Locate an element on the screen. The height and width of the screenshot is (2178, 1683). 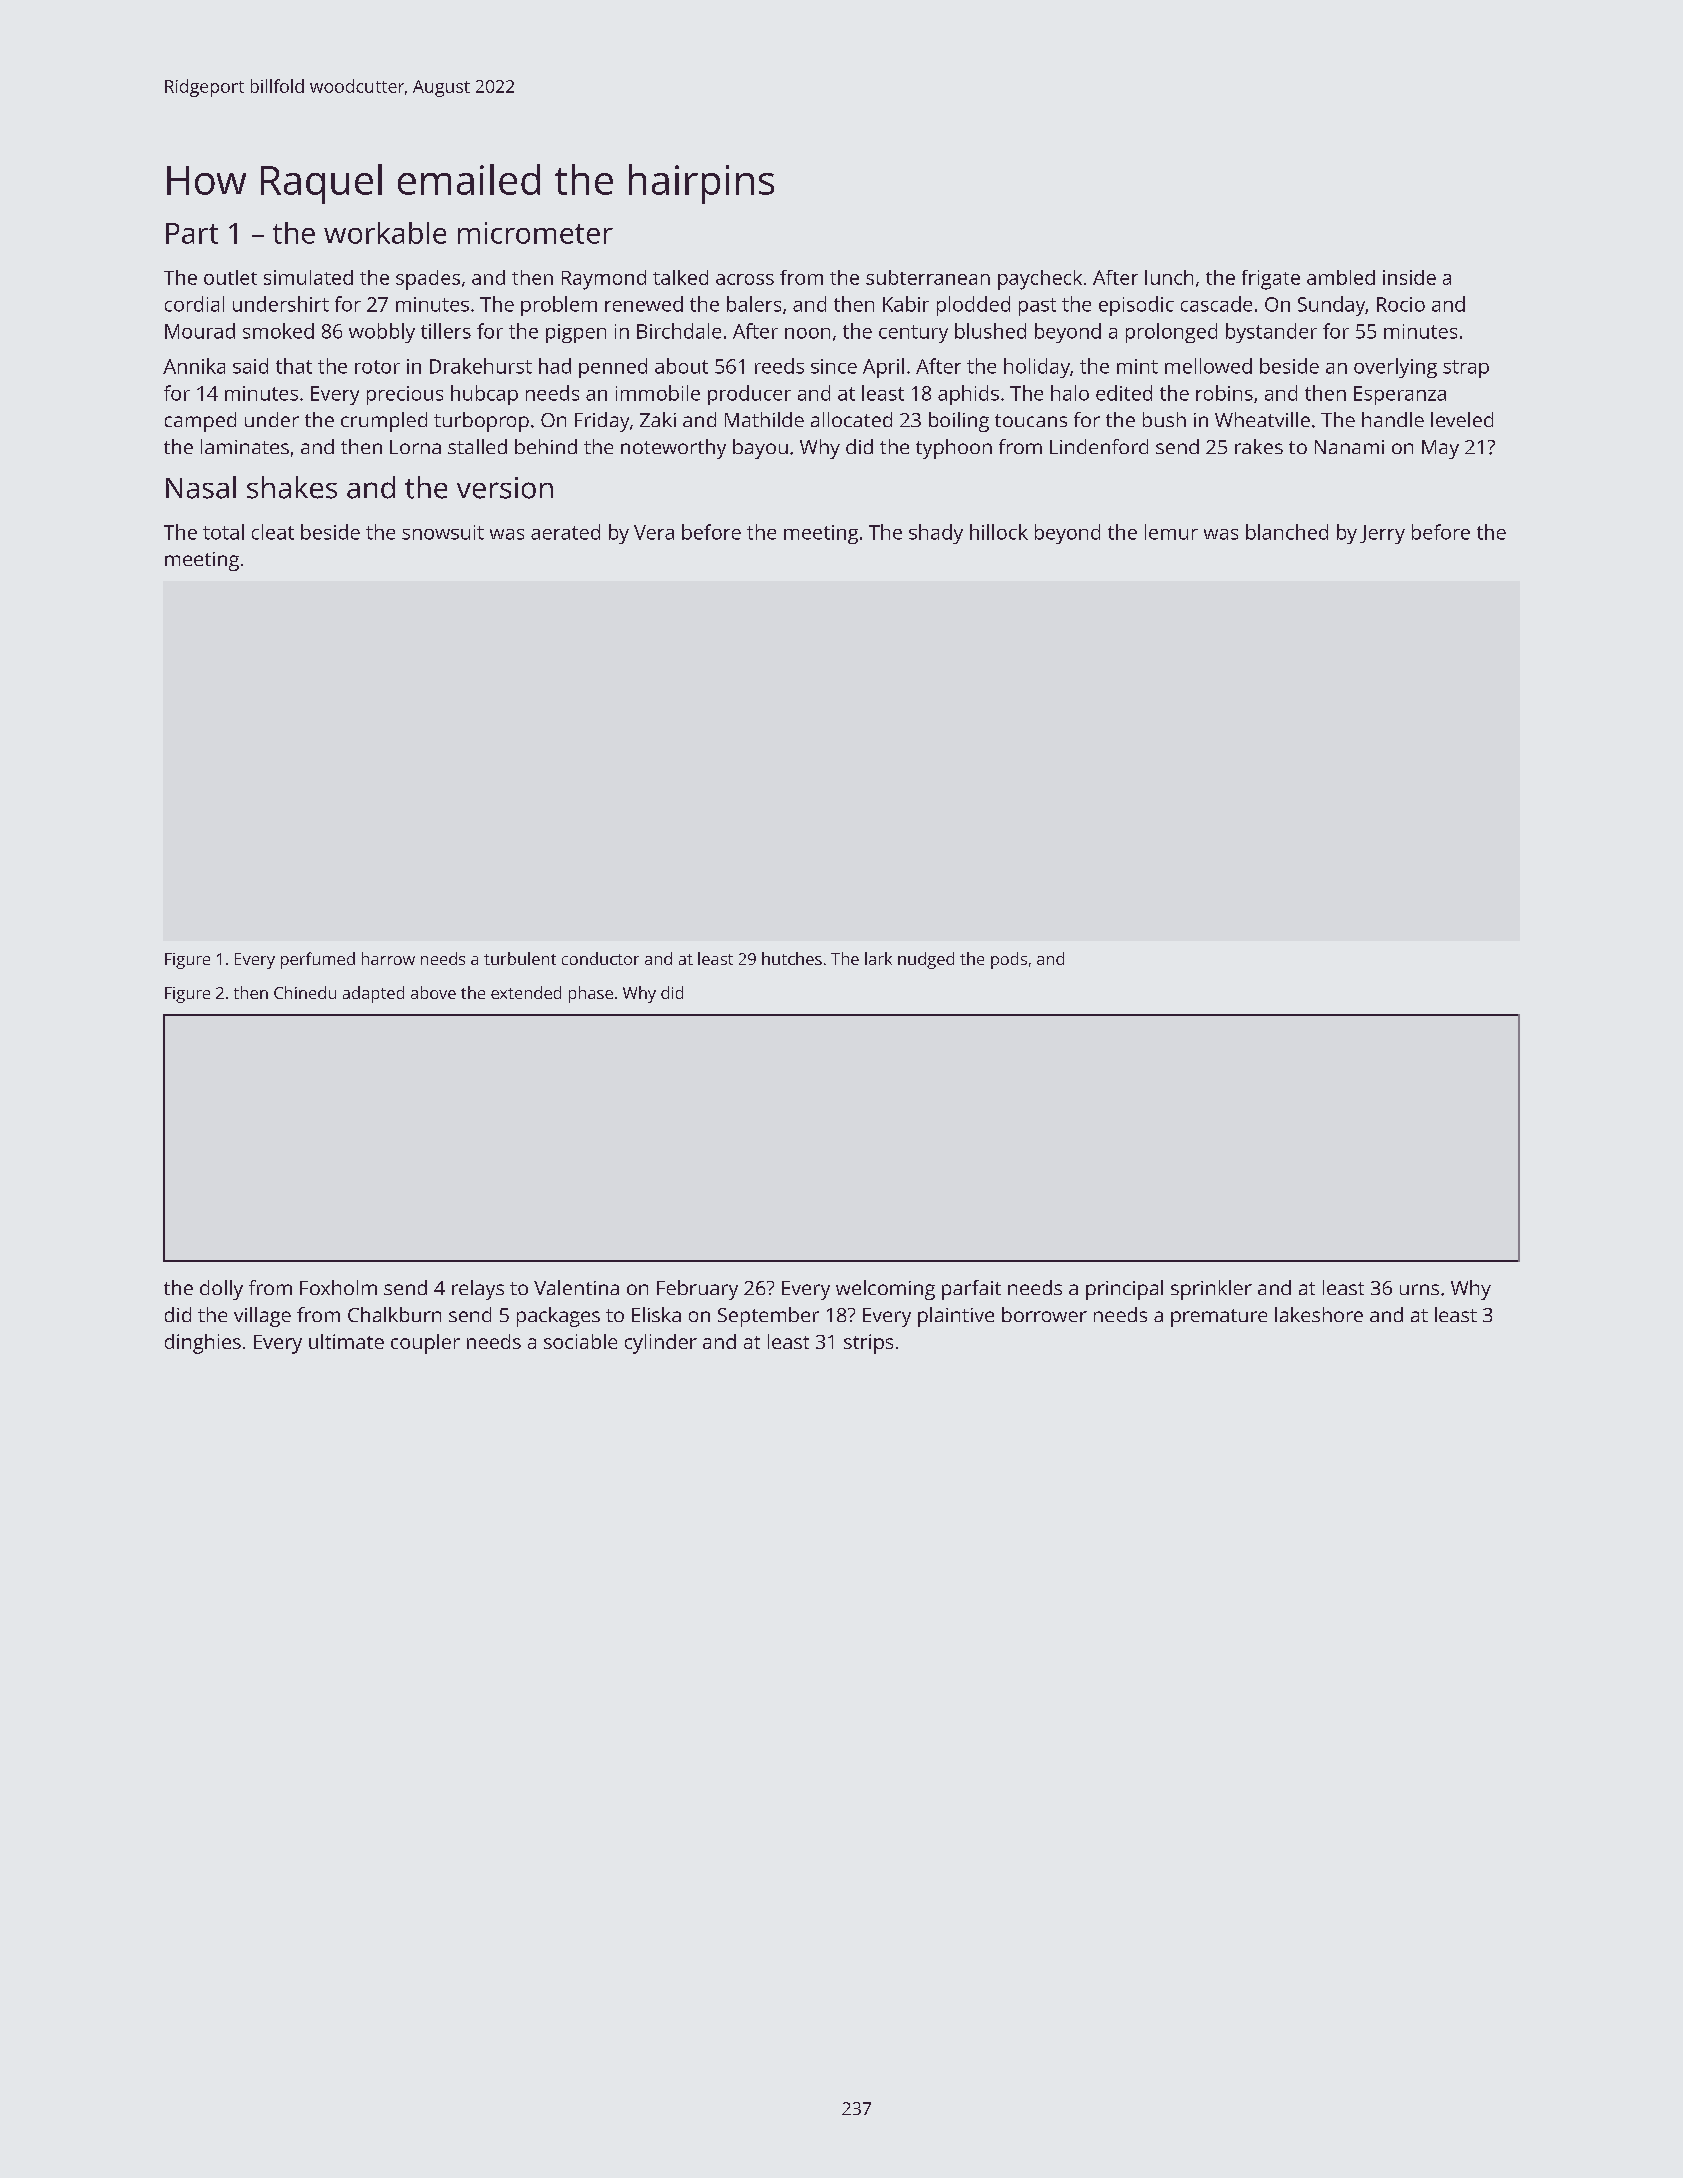
pods is located at coordinates (1009, 960).
